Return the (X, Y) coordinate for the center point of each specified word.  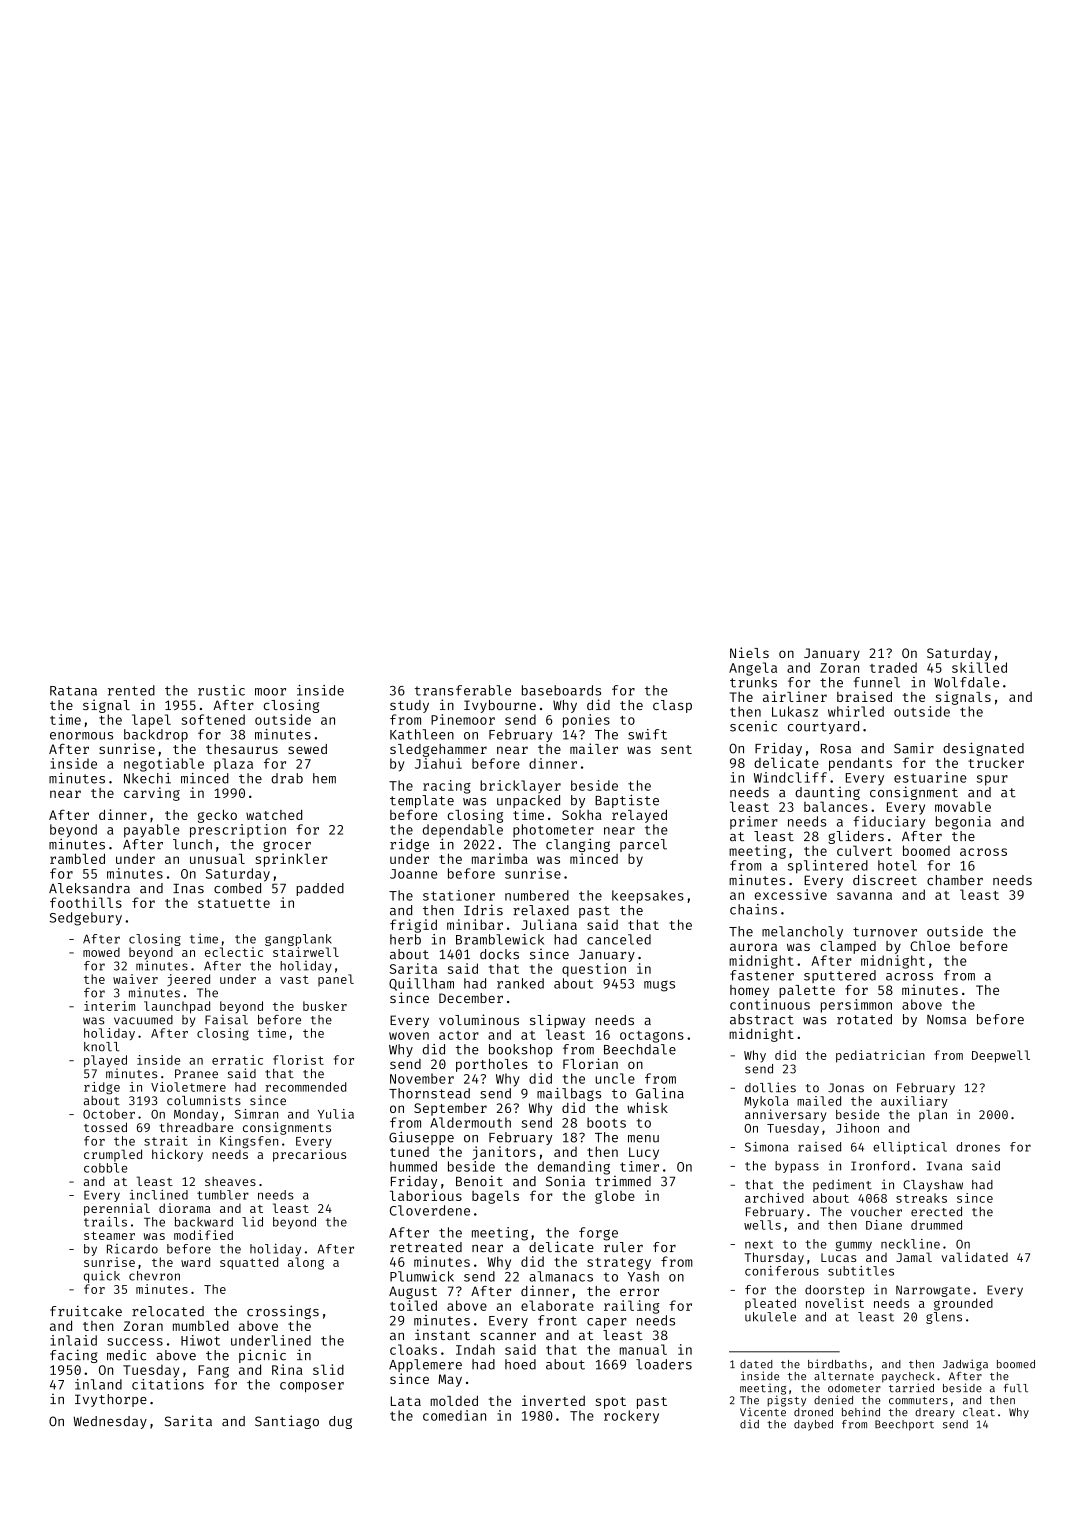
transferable (463, 690)
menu (643, 1139)
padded (320, 889)
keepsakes (648, 897)
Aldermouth (470, 1122)
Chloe (930, 946)
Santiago (287, 1422)
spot (611, 1403)
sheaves (230, 1181)
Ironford (880, 1166)
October (109, 1114)
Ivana (944, 1166)
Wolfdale (966, 682)
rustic (221, 690)
